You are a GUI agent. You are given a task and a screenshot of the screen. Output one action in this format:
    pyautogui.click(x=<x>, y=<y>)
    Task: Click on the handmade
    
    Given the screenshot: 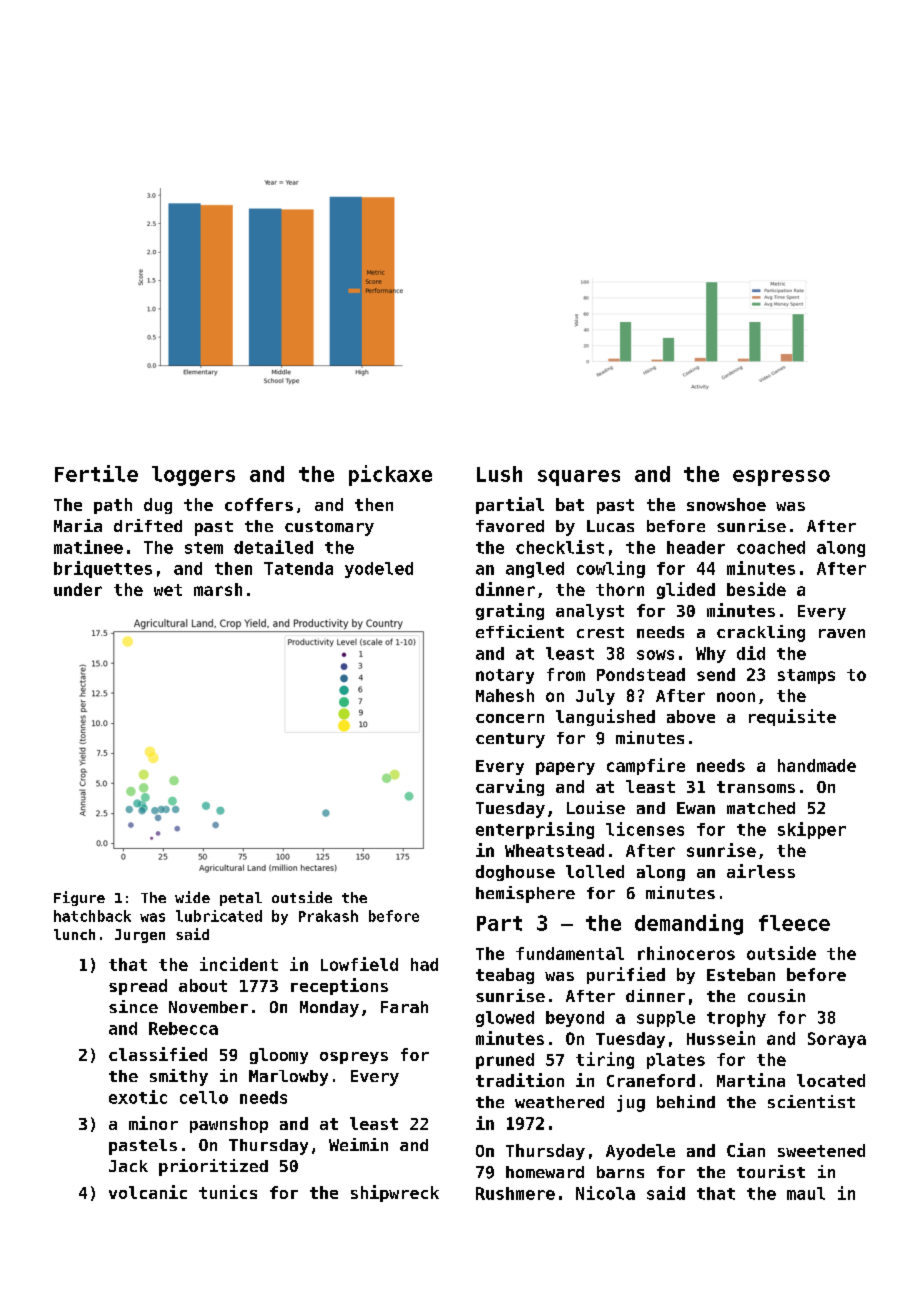 What is the action you would take?
    pyautogui.click(x=817, y=765)
